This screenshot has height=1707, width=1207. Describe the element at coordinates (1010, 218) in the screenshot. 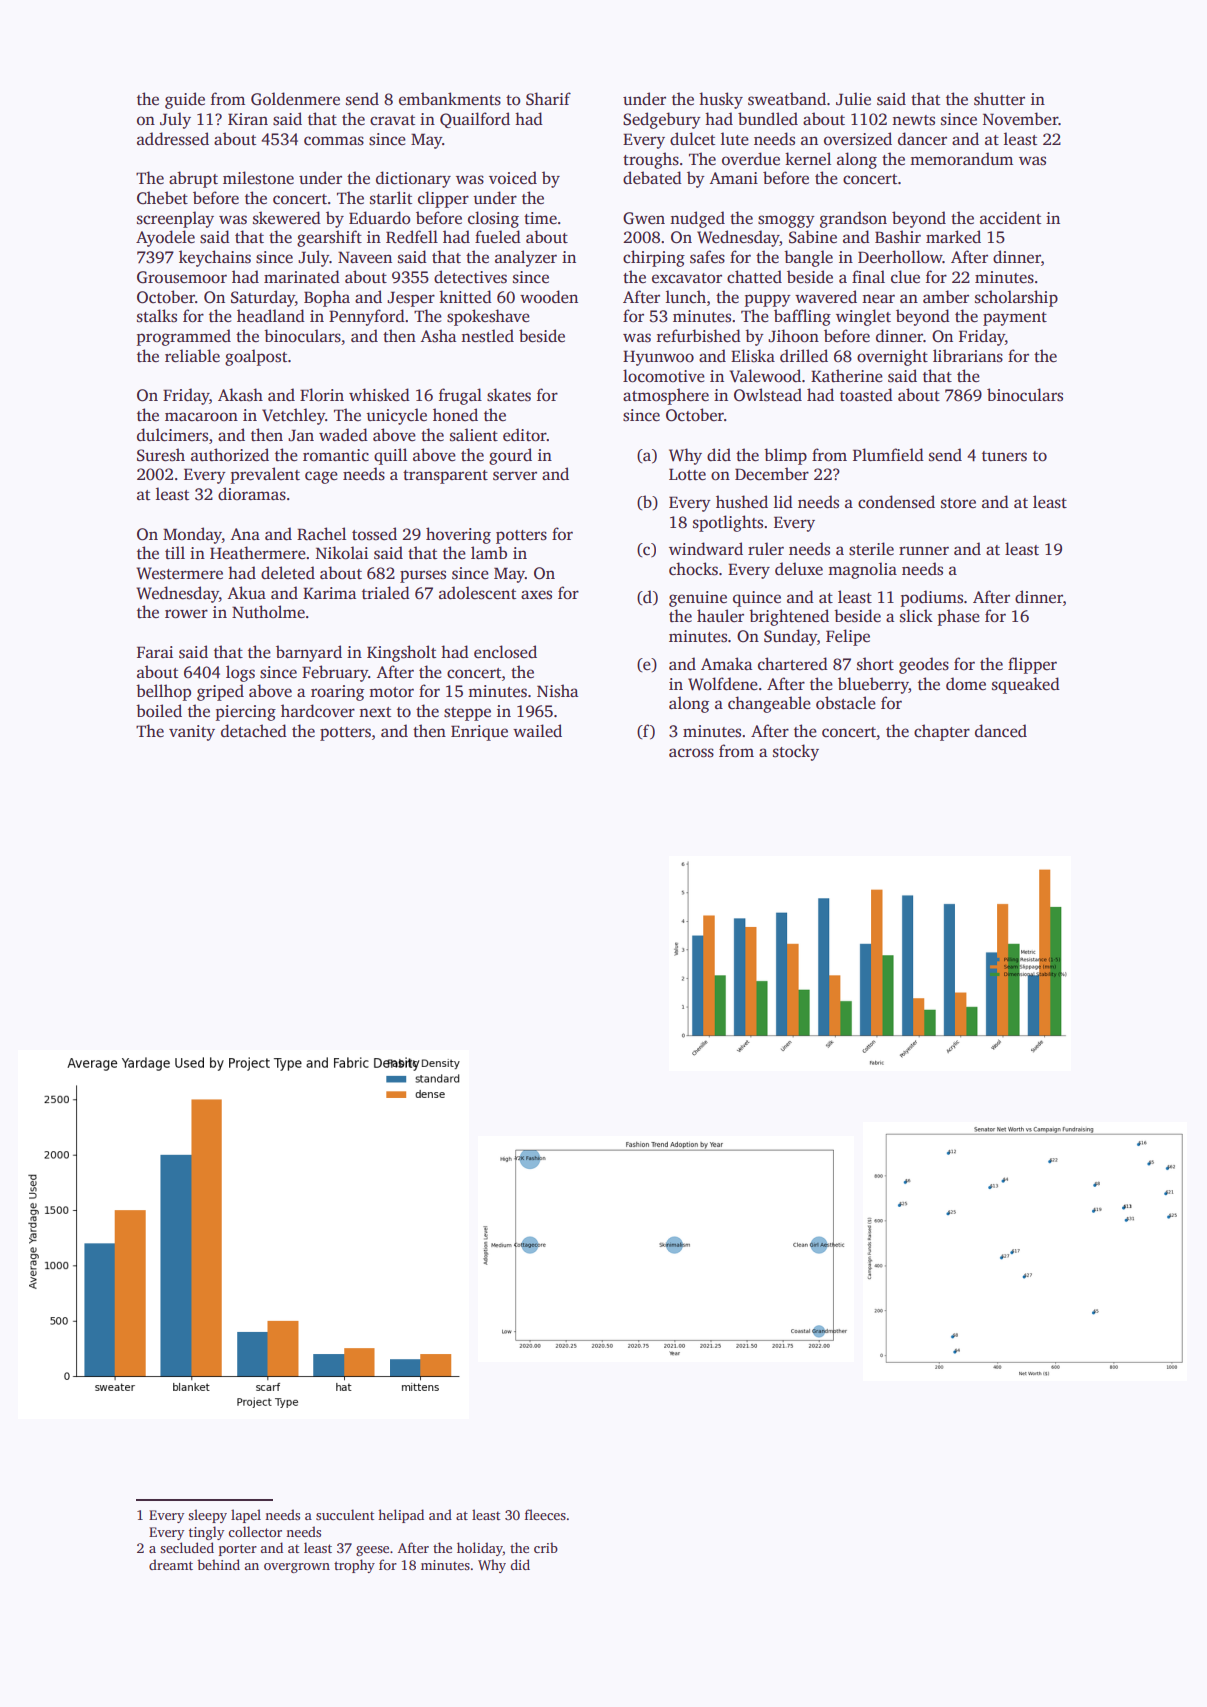

I see `accident` at that location.
